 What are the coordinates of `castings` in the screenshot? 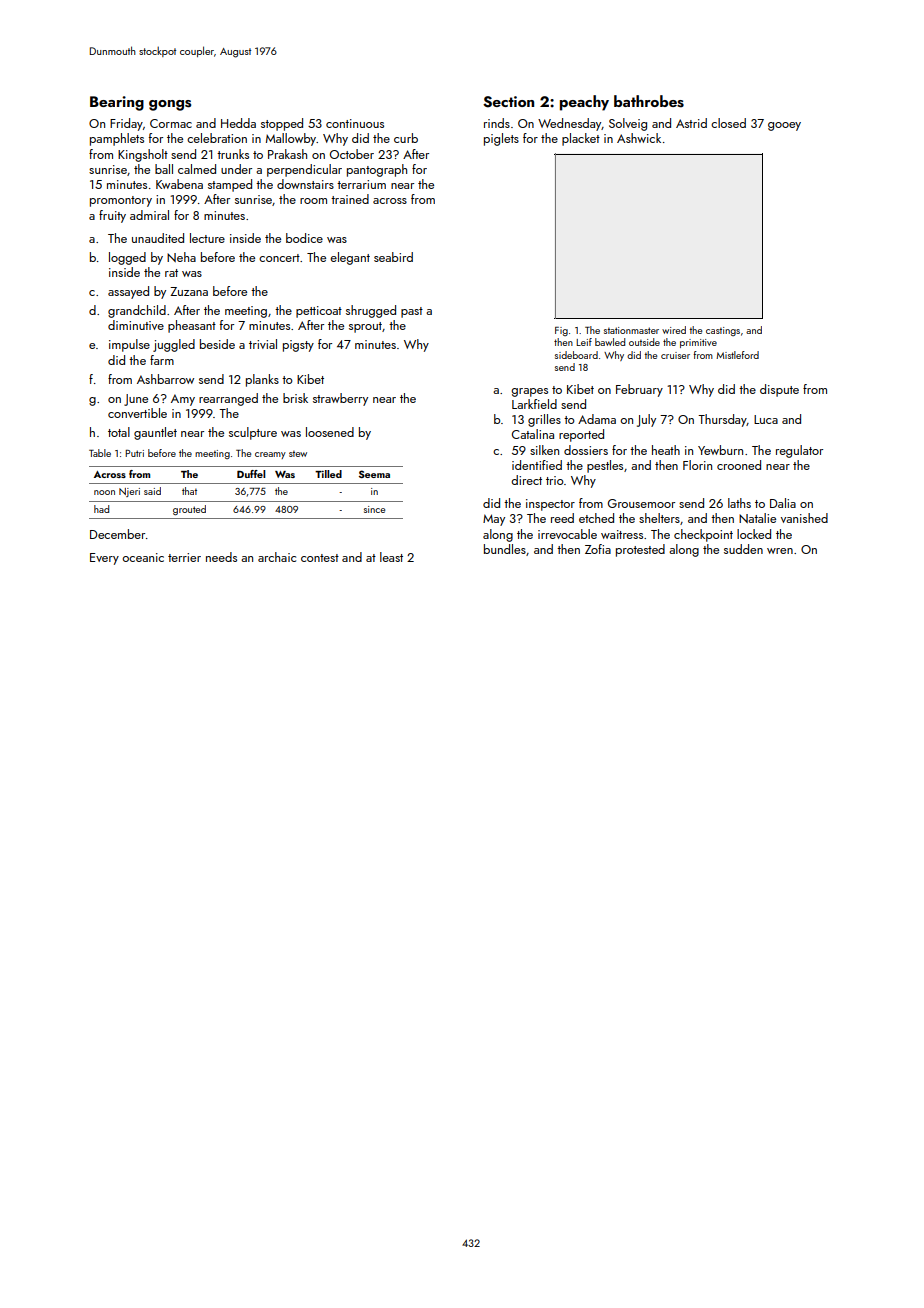 It's located at (723, 331).
